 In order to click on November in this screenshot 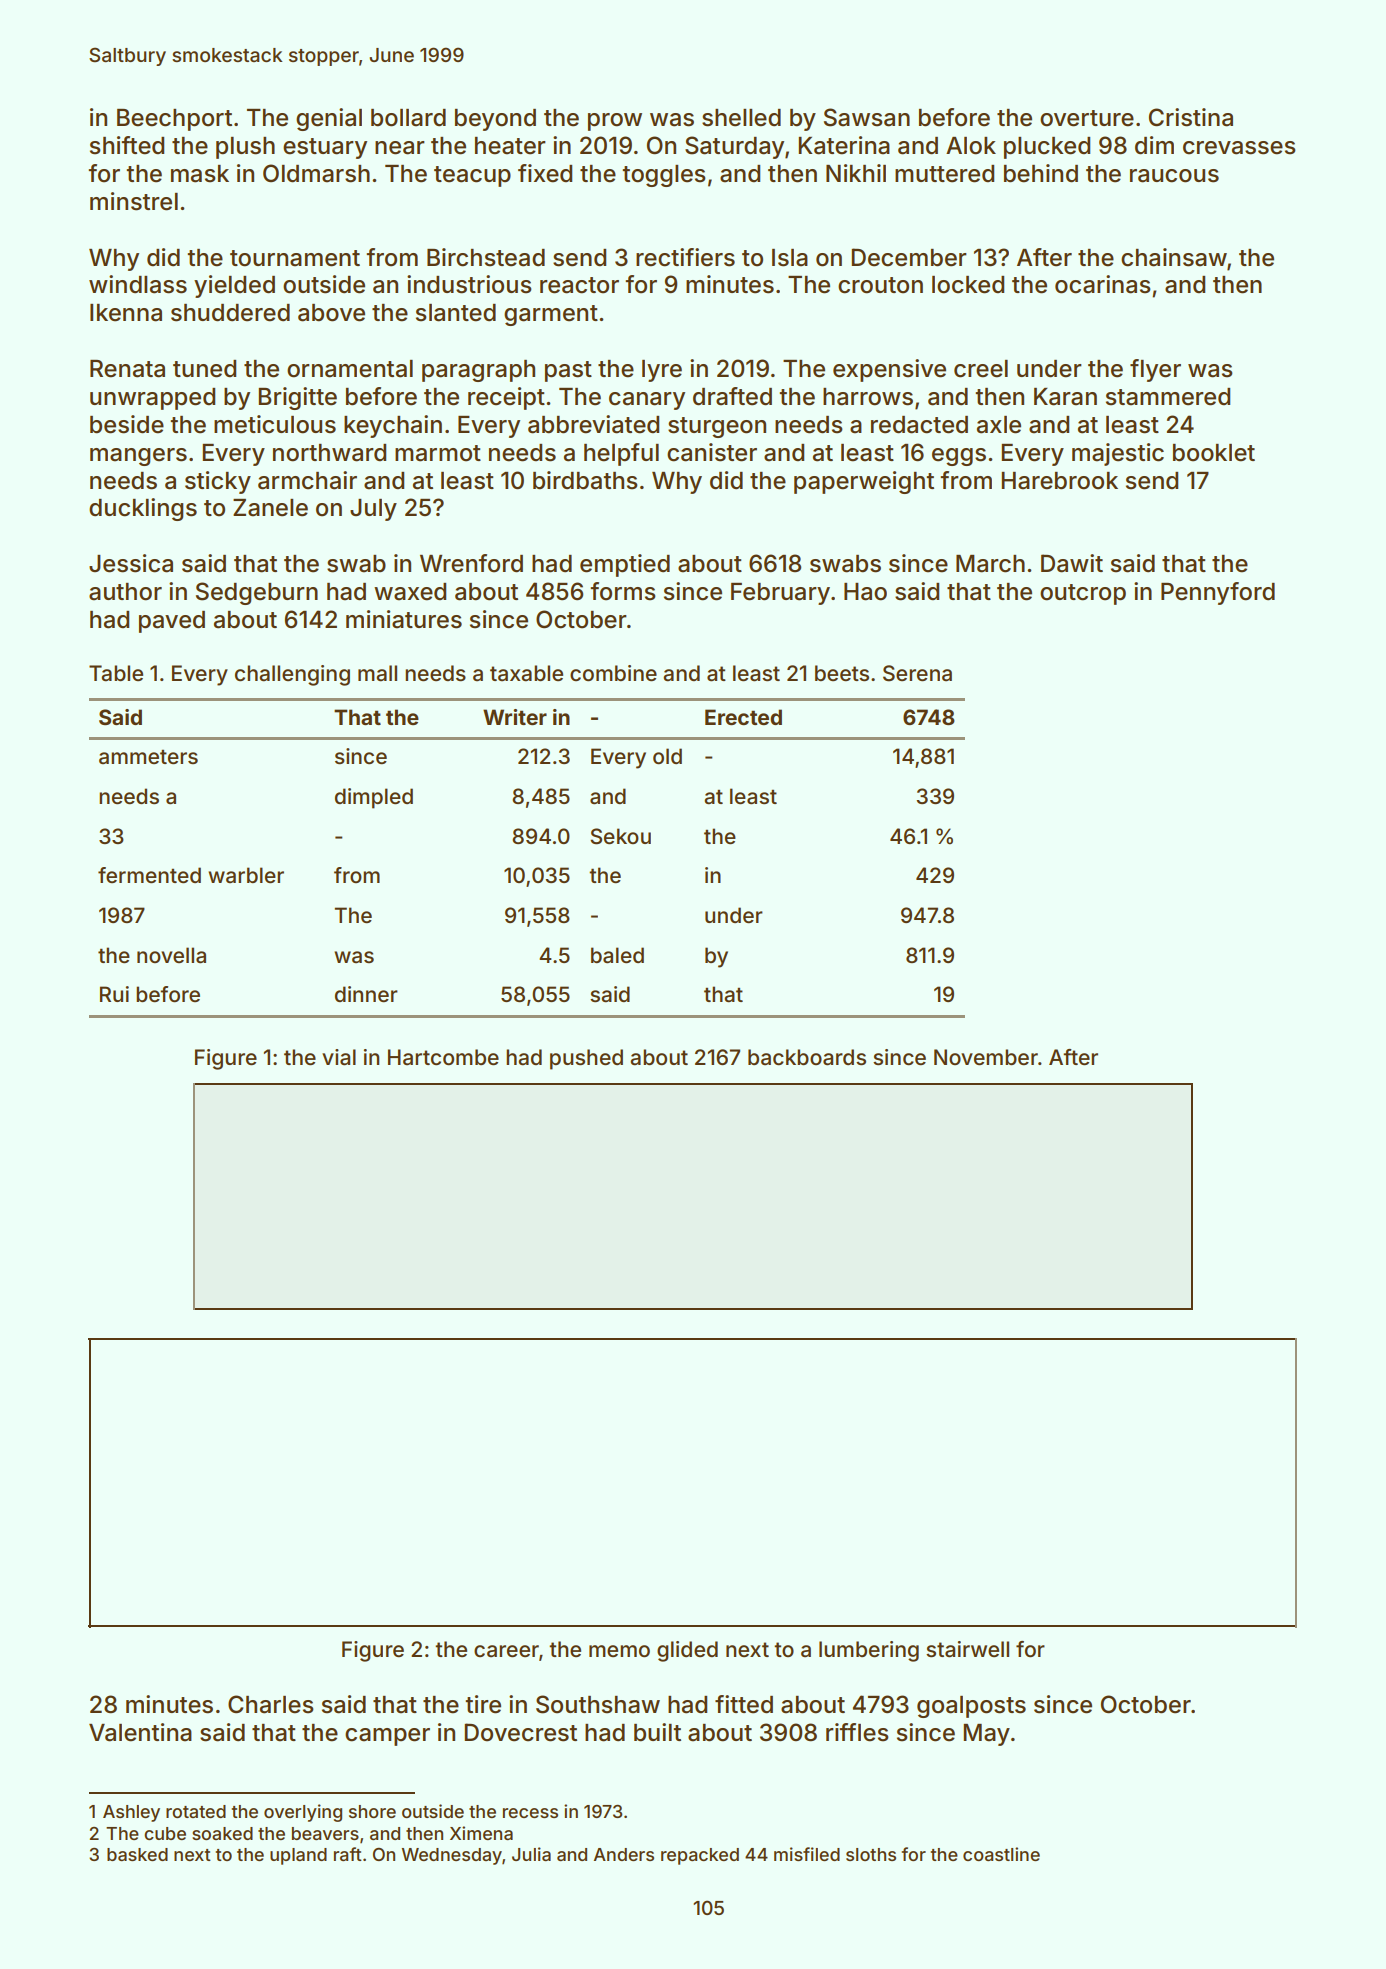, I will do `click(986, 1057)`.
